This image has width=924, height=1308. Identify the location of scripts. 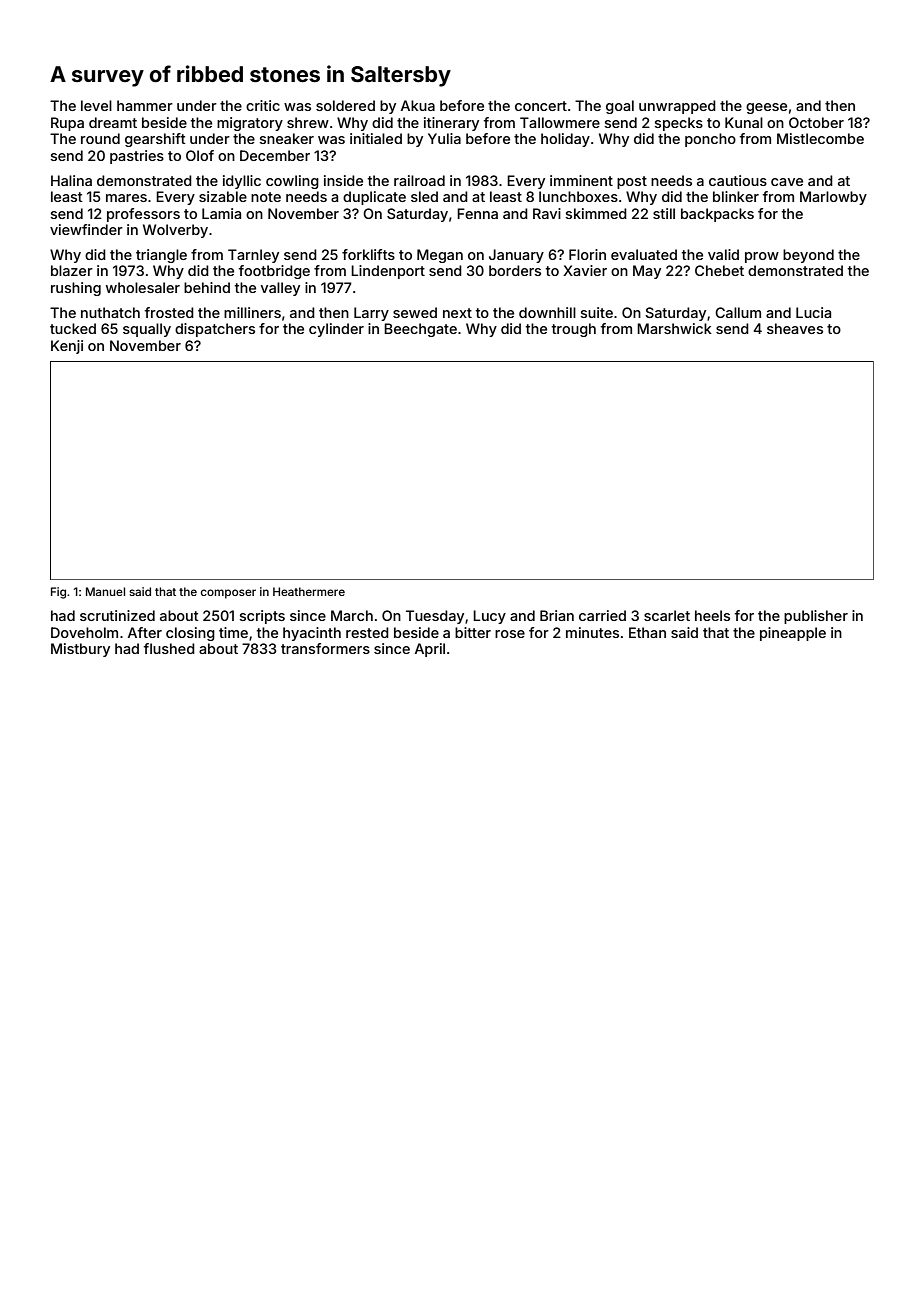
(262, 617).
